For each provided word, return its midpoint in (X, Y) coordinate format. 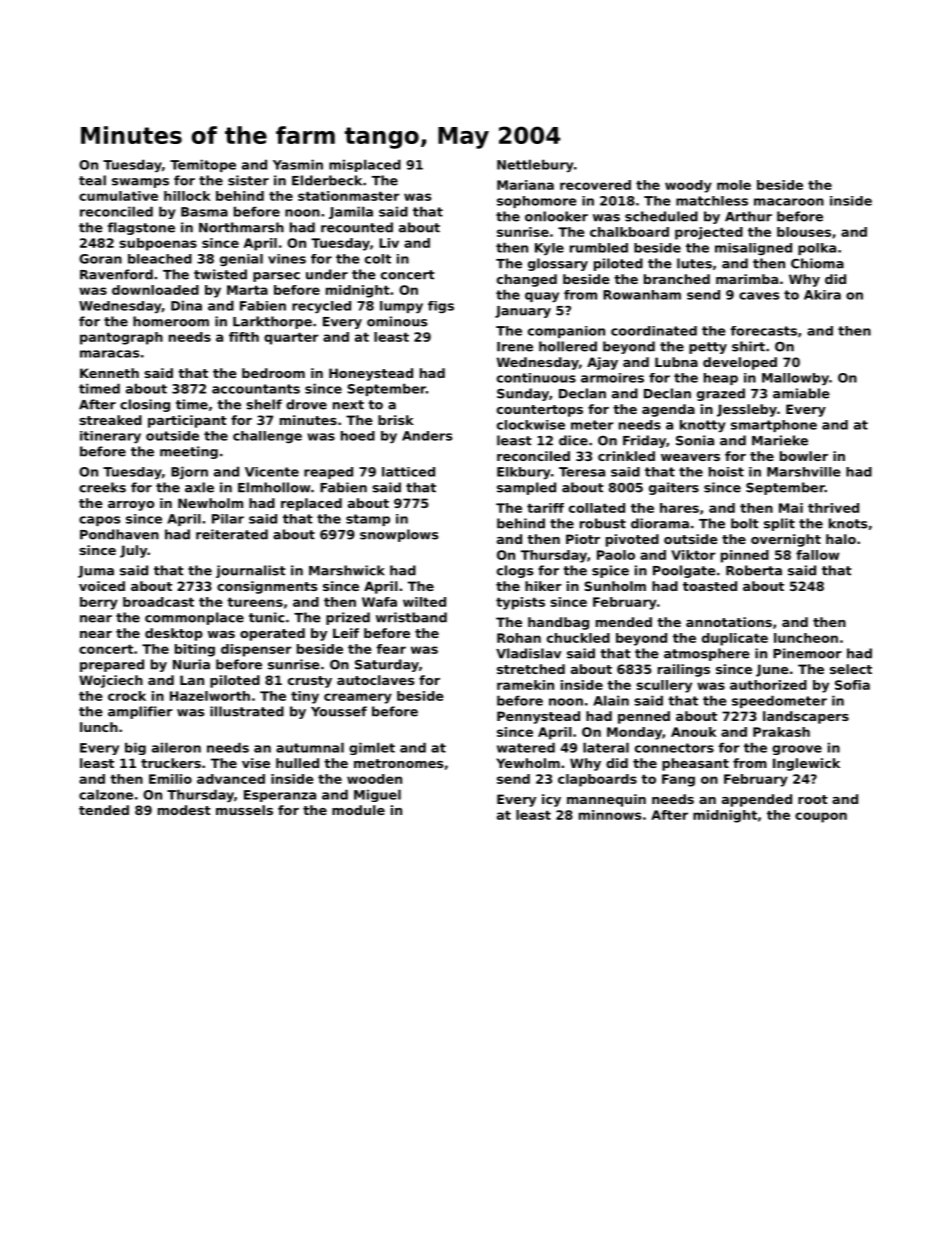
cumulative (118, 196)
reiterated (232, 534)
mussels (244, 810)
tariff (545, 508)
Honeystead (371, 374)
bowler (804, 456)
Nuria (191, 664)
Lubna (676, 362)
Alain (611, 700)
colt (378, 259)
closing (145, 405)
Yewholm (528, 763)
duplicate (735, 639)
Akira (822, 295)
